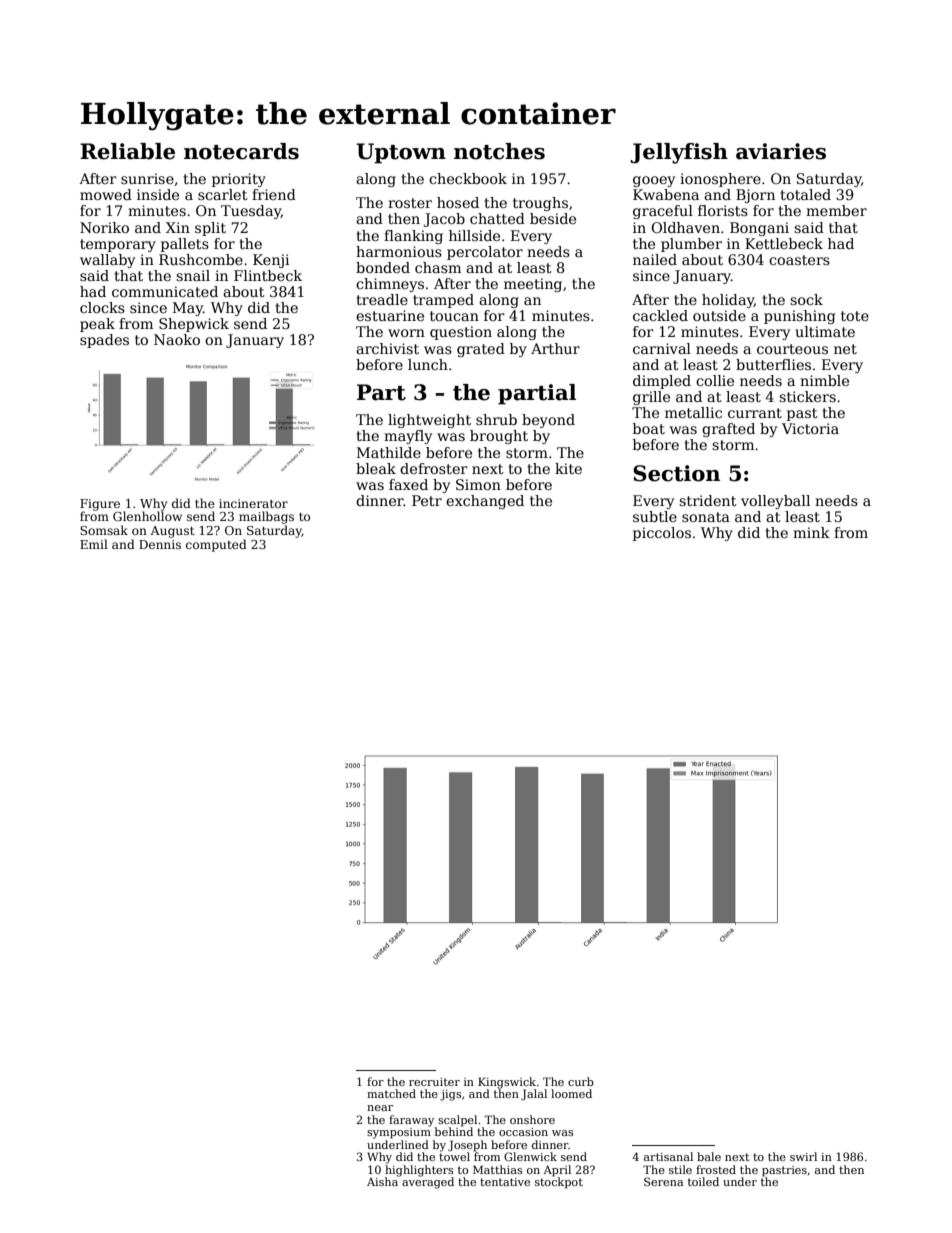 This page has height=1233, width=952. I want to click on aviaries, so click(781, 151).
